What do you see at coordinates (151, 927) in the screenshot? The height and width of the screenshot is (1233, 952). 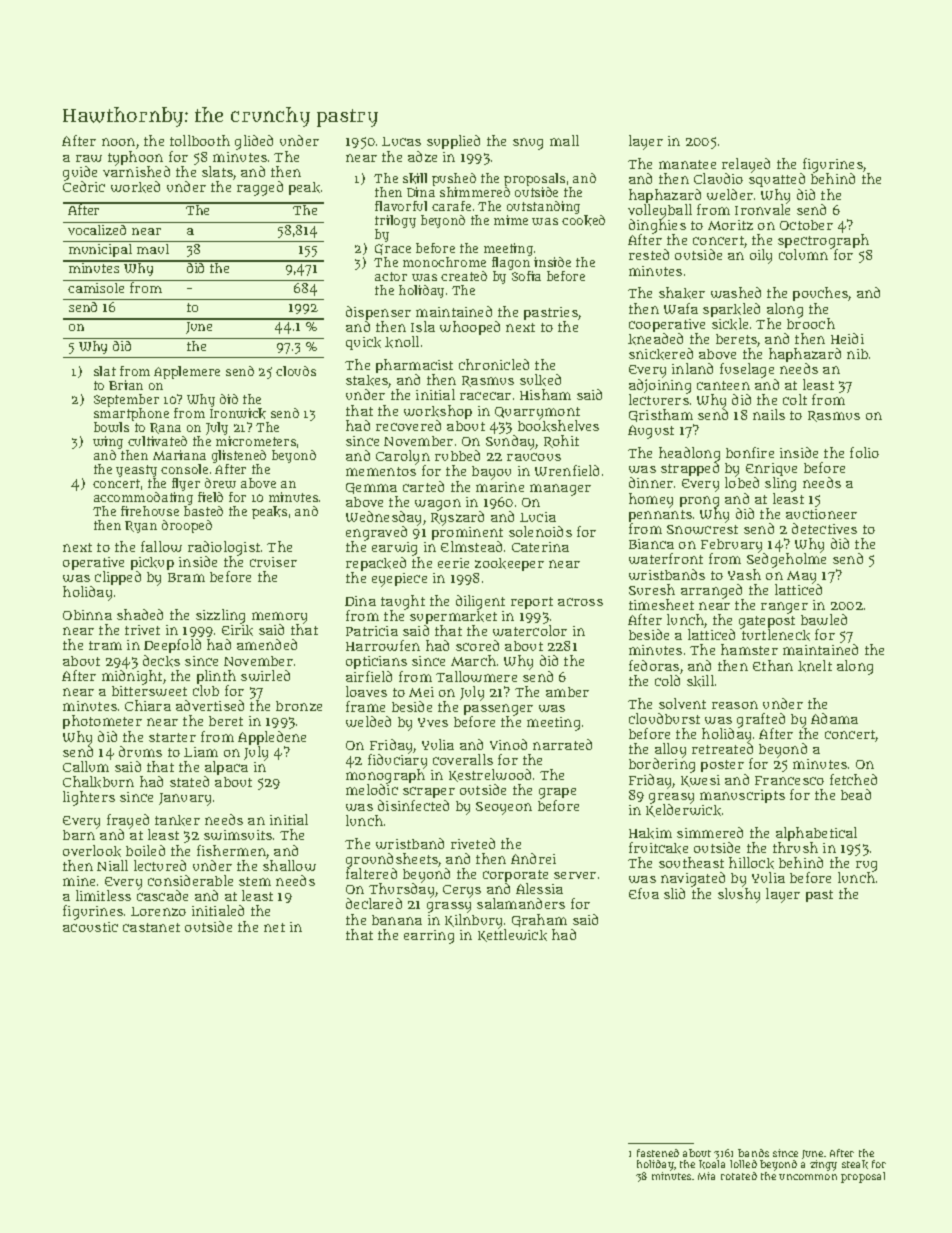 I see `castanet` at bounding box center [151, 927].
